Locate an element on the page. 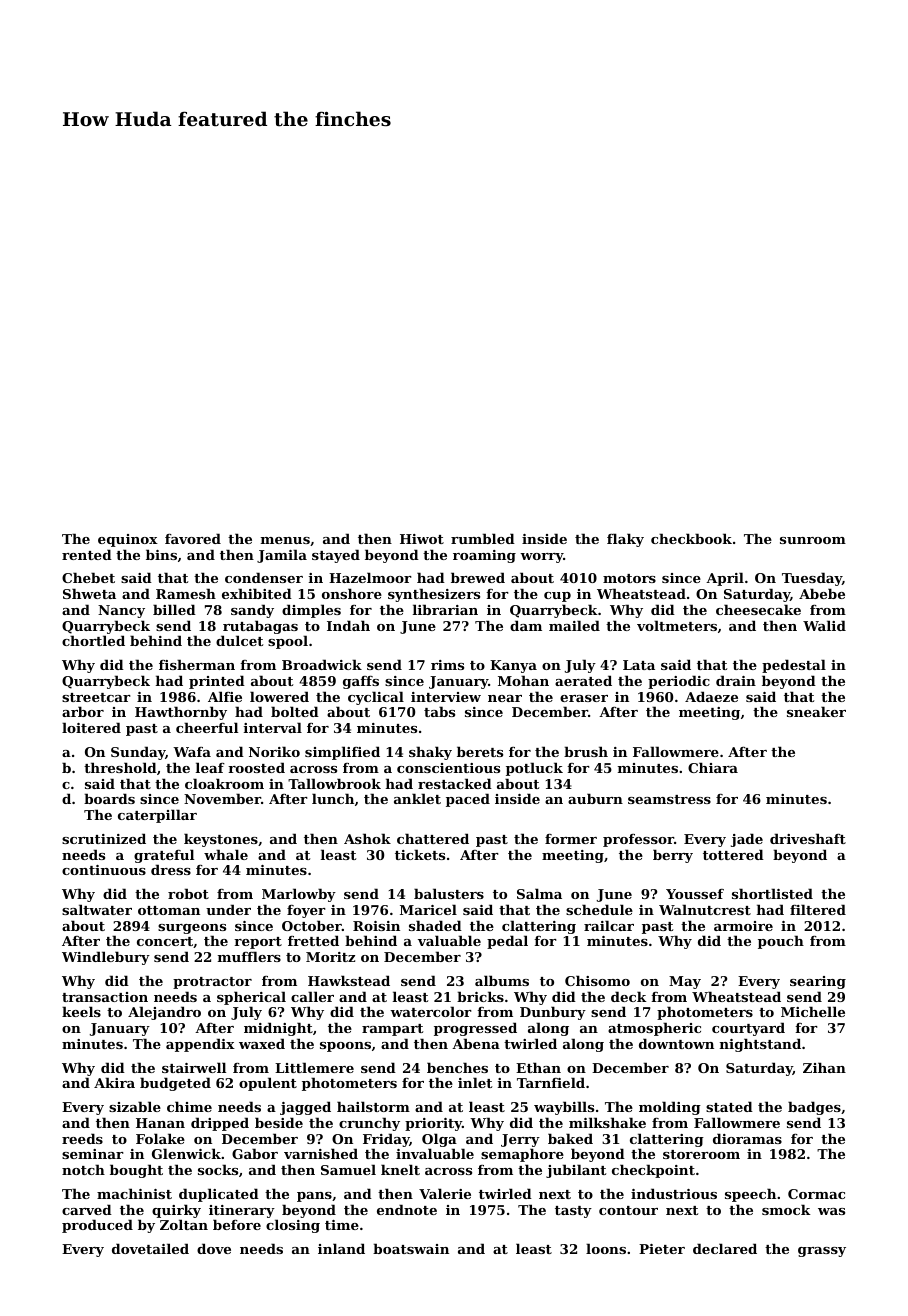 This image has width=908, height=1316. saltwater is located at coordinates (97, 909).
